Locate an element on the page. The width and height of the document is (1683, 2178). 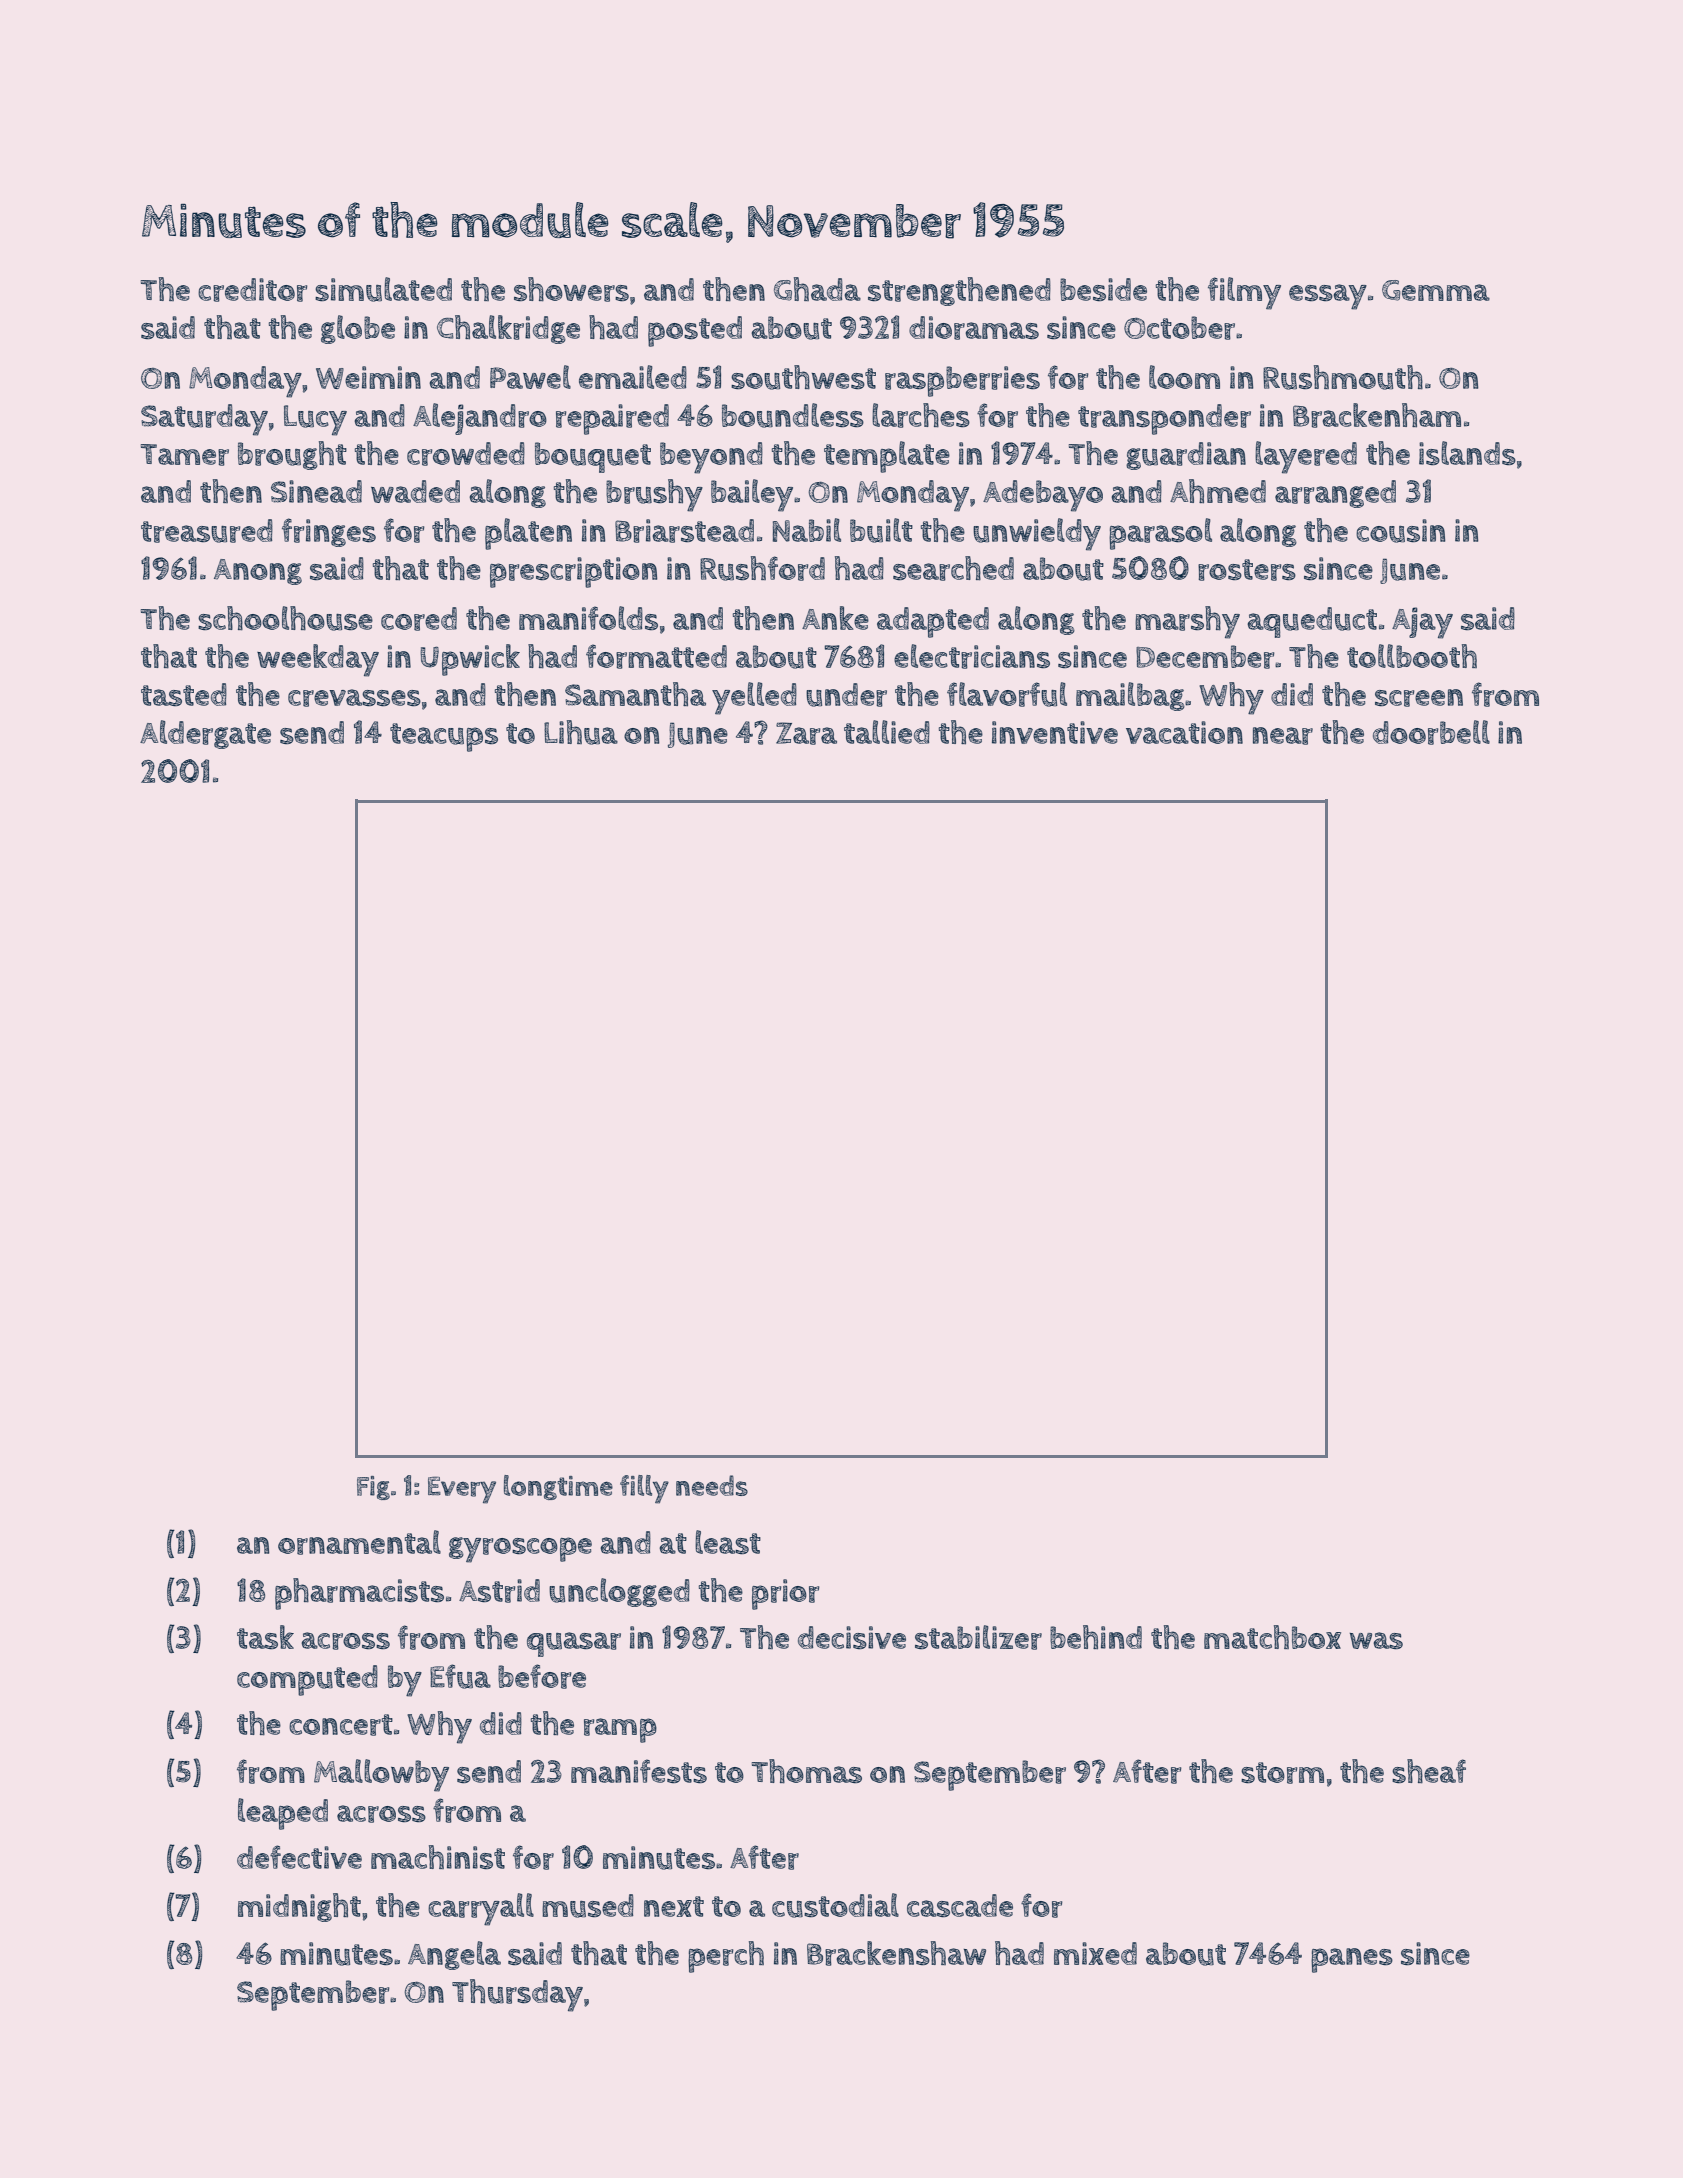
needs is located at coordinates (712, 1485).
